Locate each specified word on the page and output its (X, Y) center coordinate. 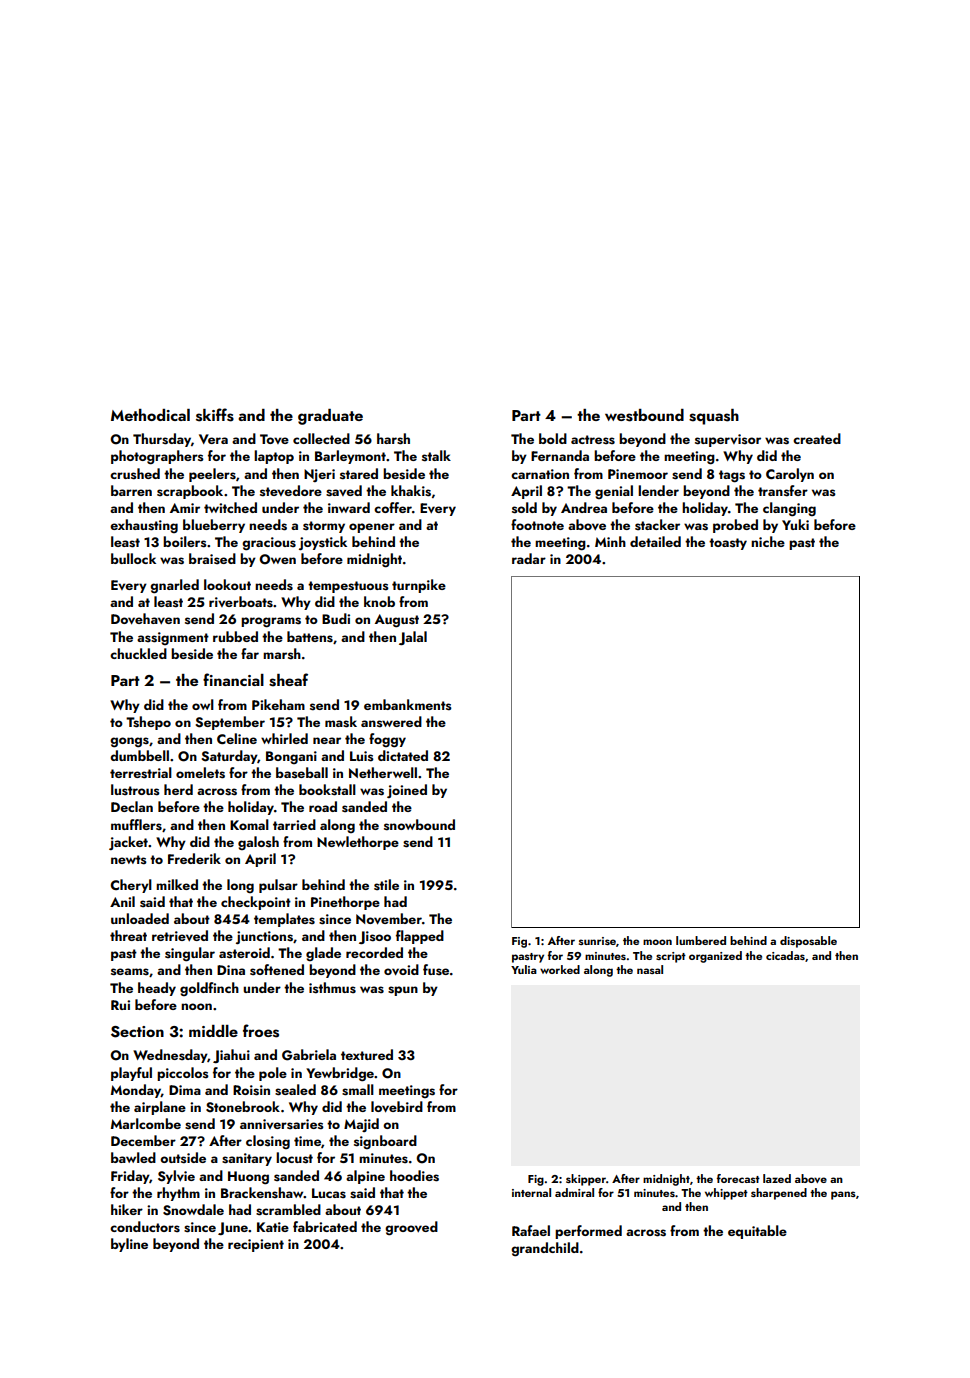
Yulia (524, 969)
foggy (387, 740)
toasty (728, 544)
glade (323, 954)
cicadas (785, 955)
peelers (212, 475)
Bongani (291, 757)
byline (129, 1245)
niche (768, 541)
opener (372, 528)
